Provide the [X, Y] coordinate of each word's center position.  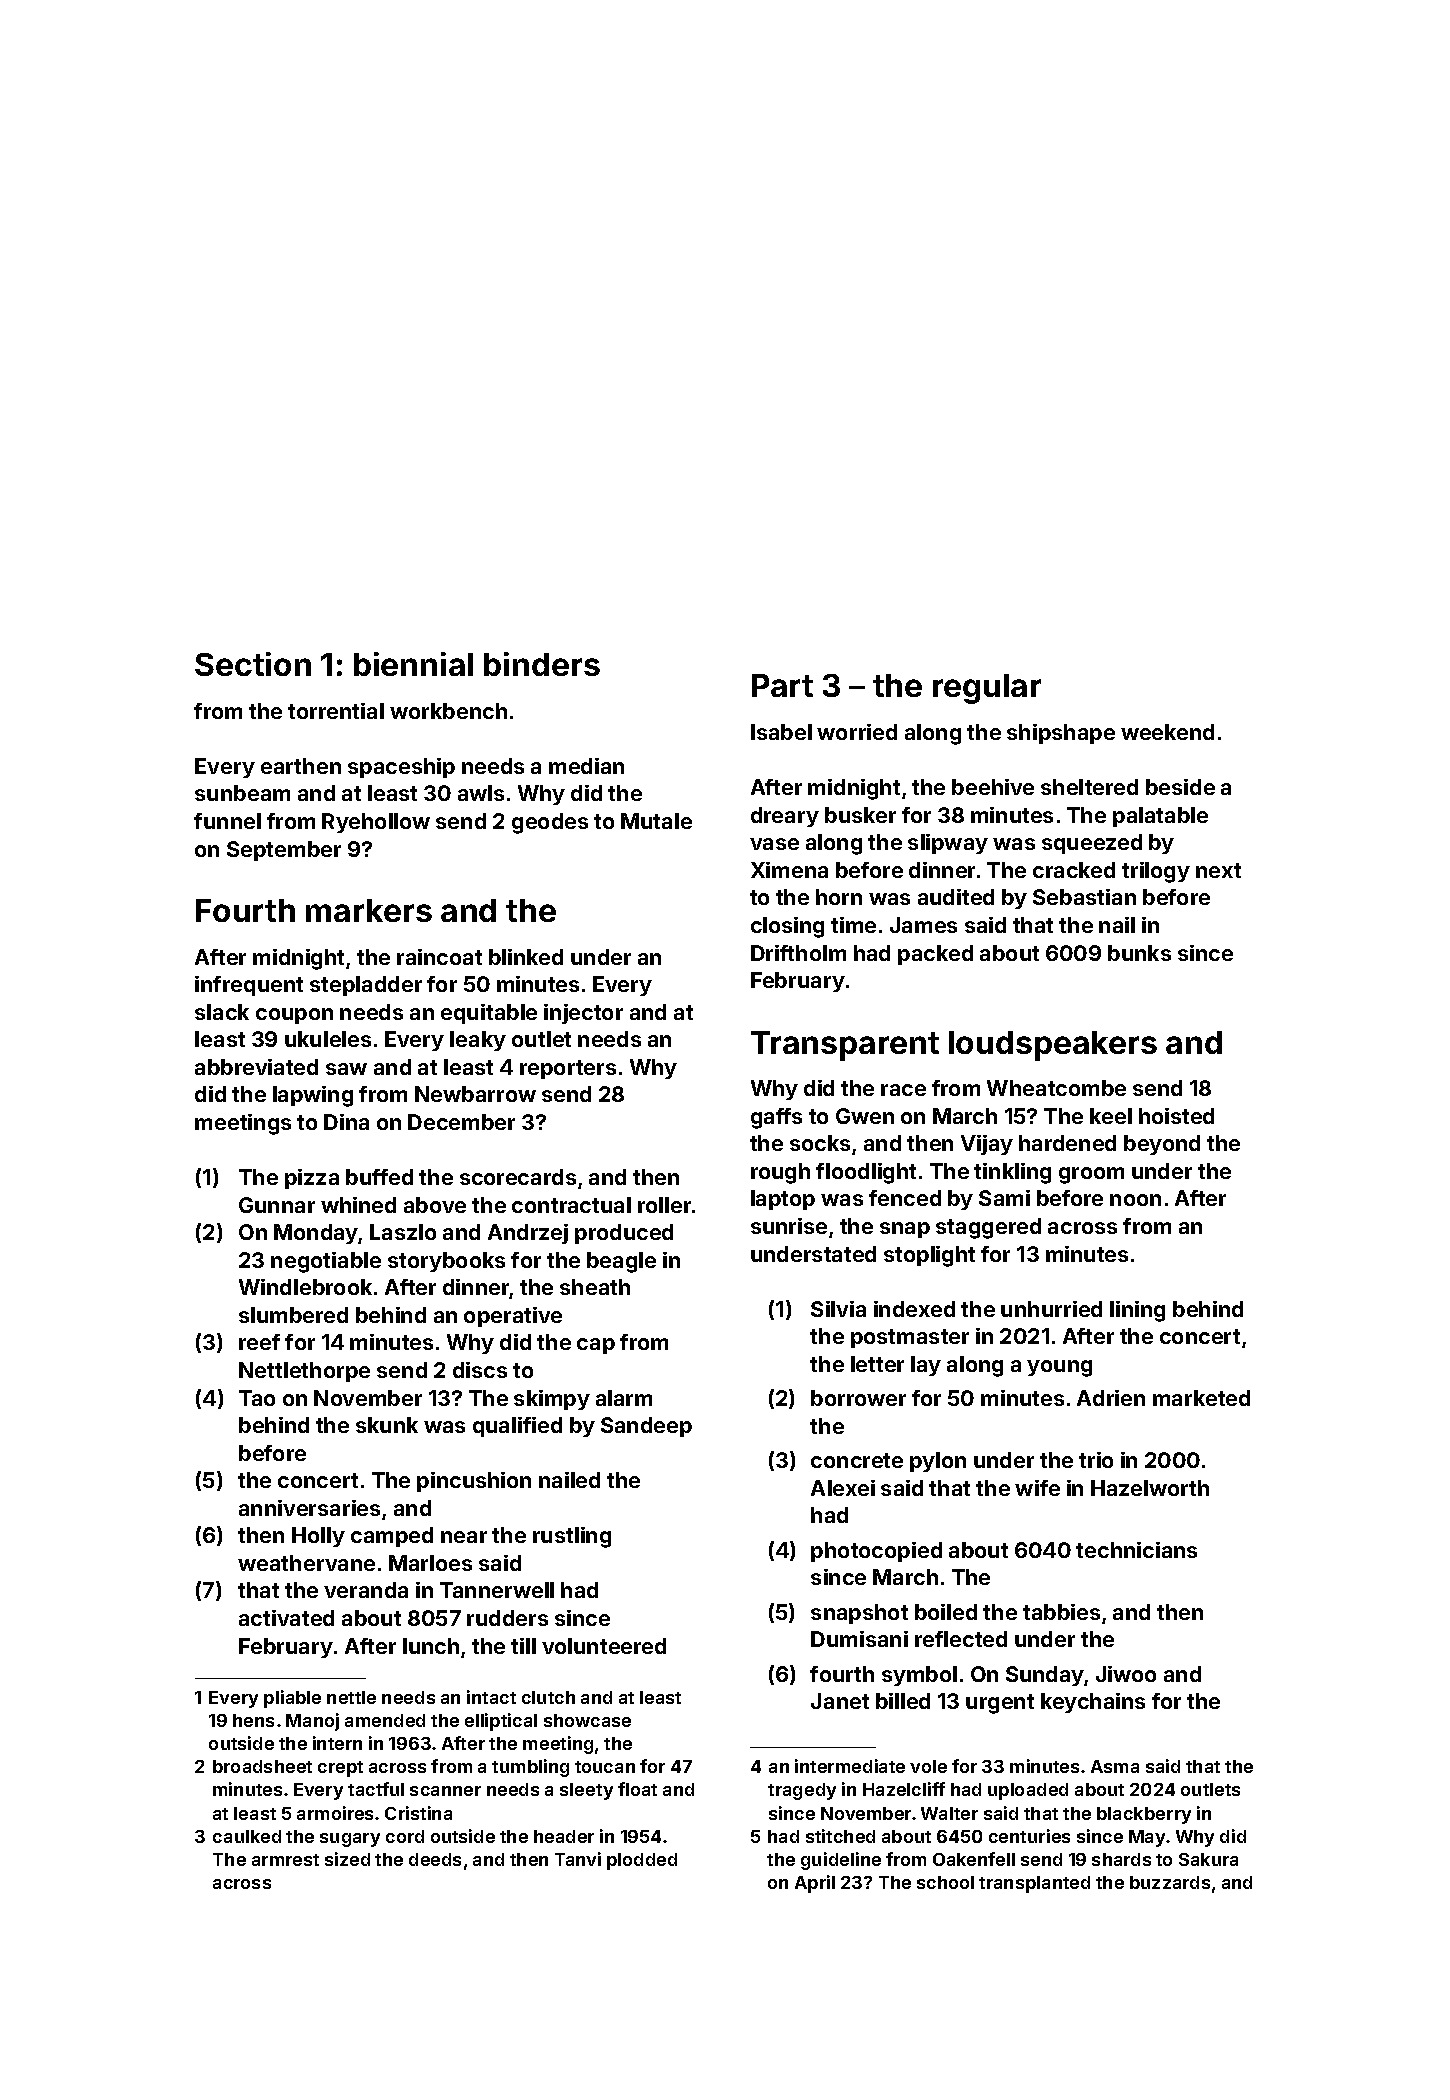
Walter [949, 1813]
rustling [572, 1537]
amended [385, 1720]
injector [583, 1014]
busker [860, 815]
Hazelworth [1150, 1488]
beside [1180, 787]
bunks [1139, 953]
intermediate [850, 1766]
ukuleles [328, 1039]
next [1218, 870]
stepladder [366, 986]
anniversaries [309, 1508]
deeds [435, 1859]
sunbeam [242, 793]
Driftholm [798, 953]
